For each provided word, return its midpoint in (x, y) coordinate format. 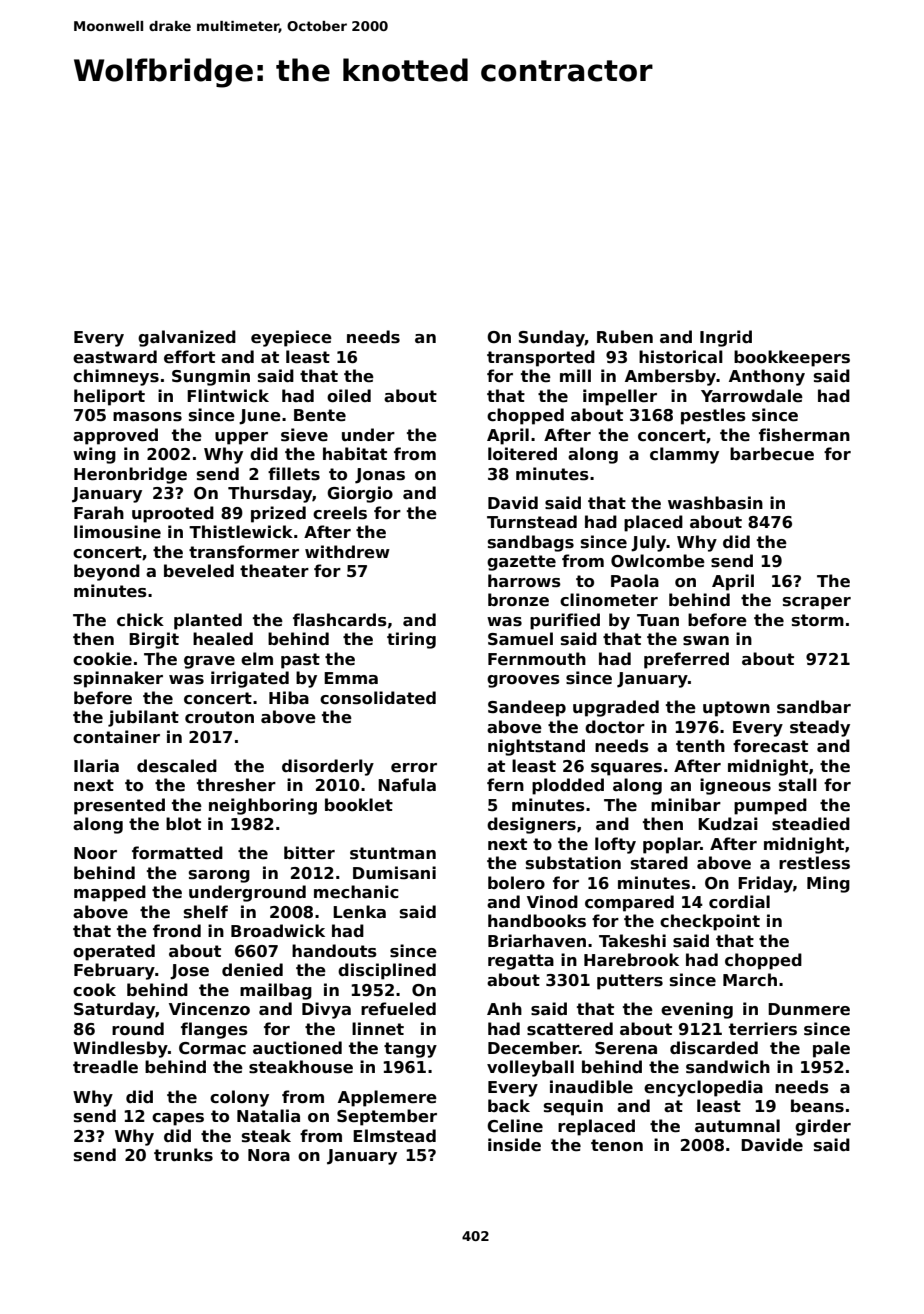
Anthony (767, 377)
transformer (244, 552)
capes (178, 1119)
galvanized (187, 338)
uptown (736, 709)
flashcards (340, 620)
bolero (516, 883)
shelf (206, 912)
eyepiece (291, 338)
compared (629, 903)
